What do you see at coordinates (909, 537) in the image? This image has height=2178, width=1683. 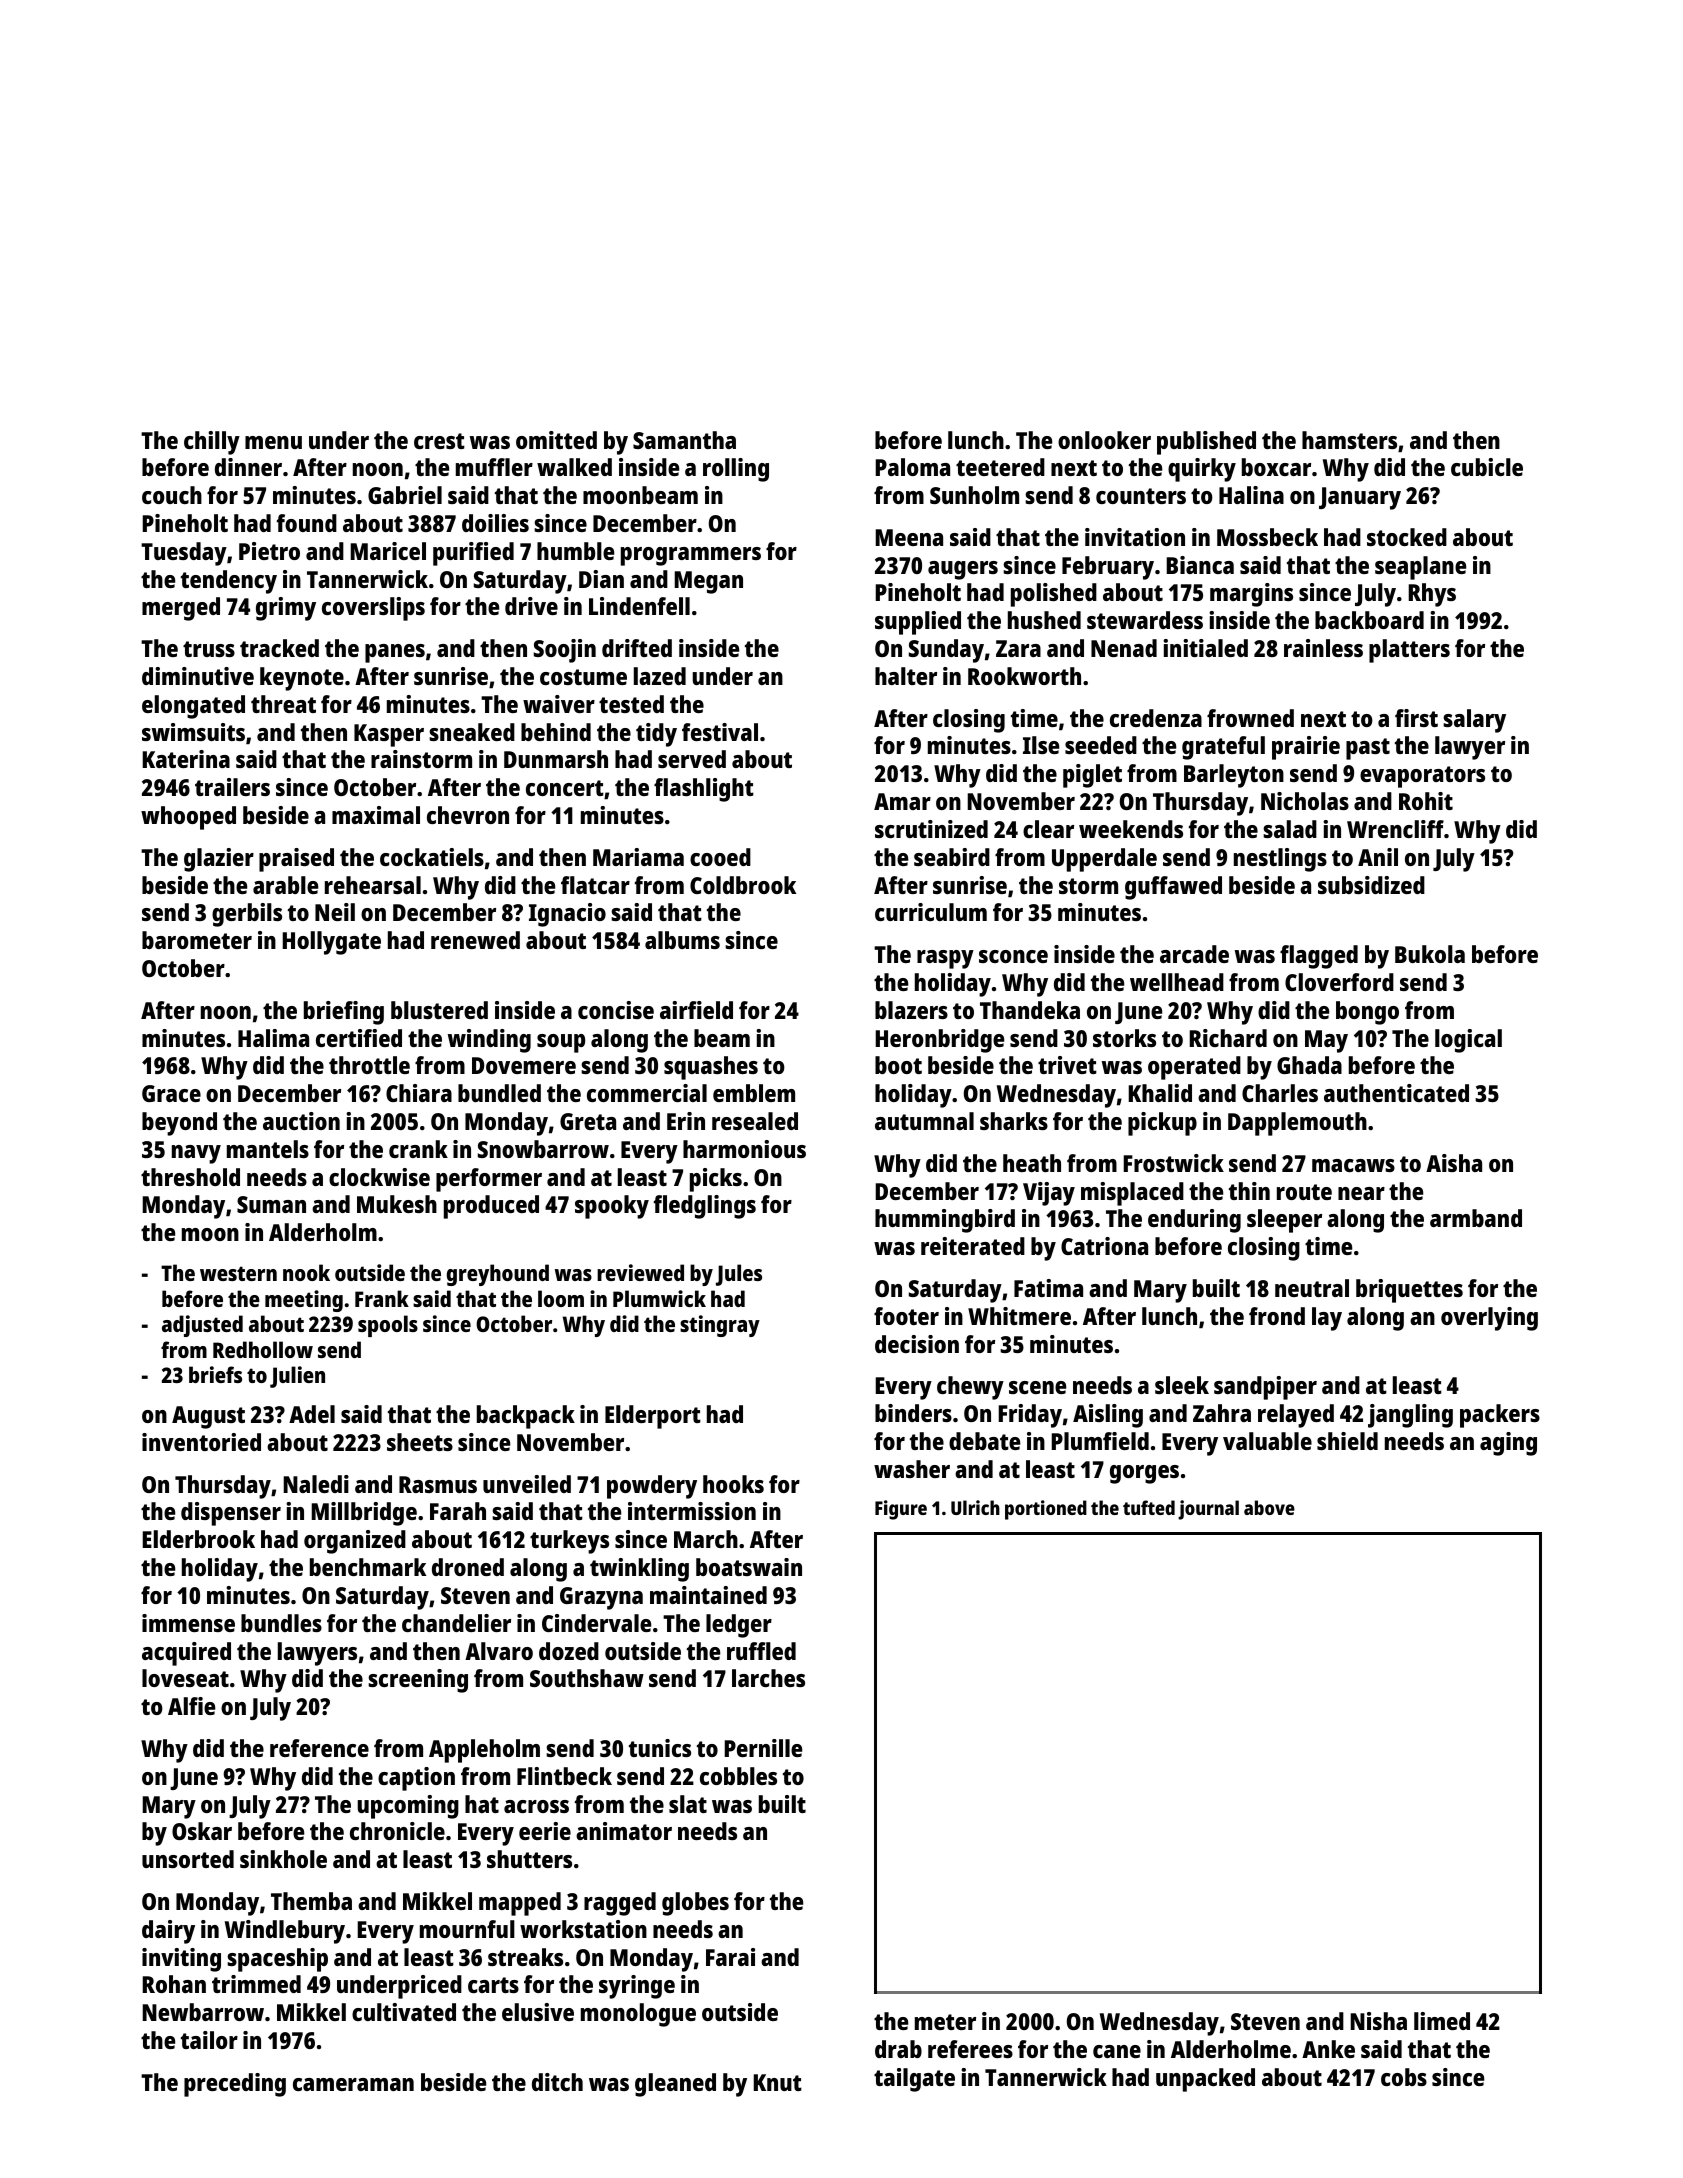 I see `Meena` at bounding box center [909, 537].
